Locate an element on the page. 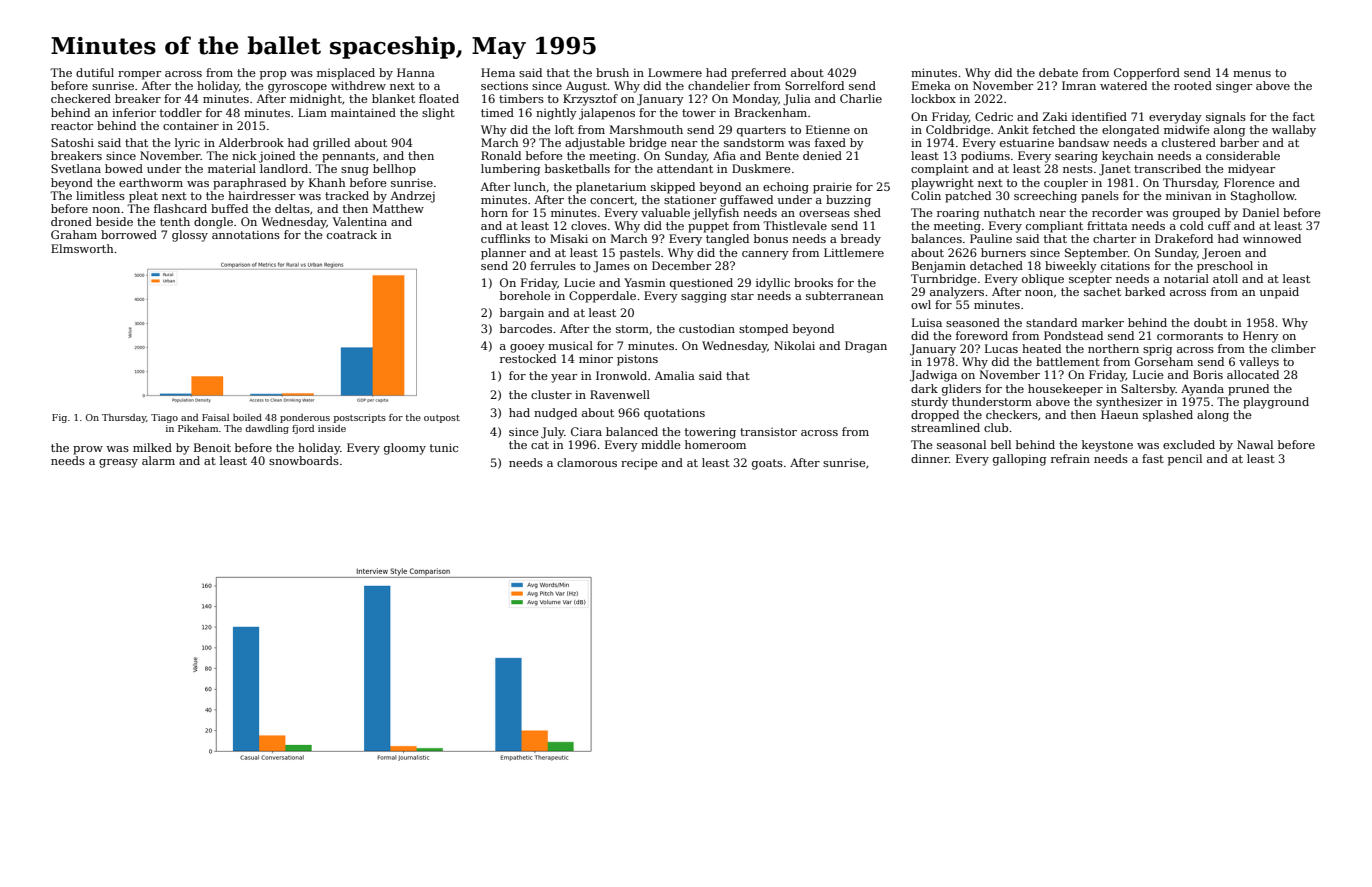  Liam is located at coordinates (312, 112).
